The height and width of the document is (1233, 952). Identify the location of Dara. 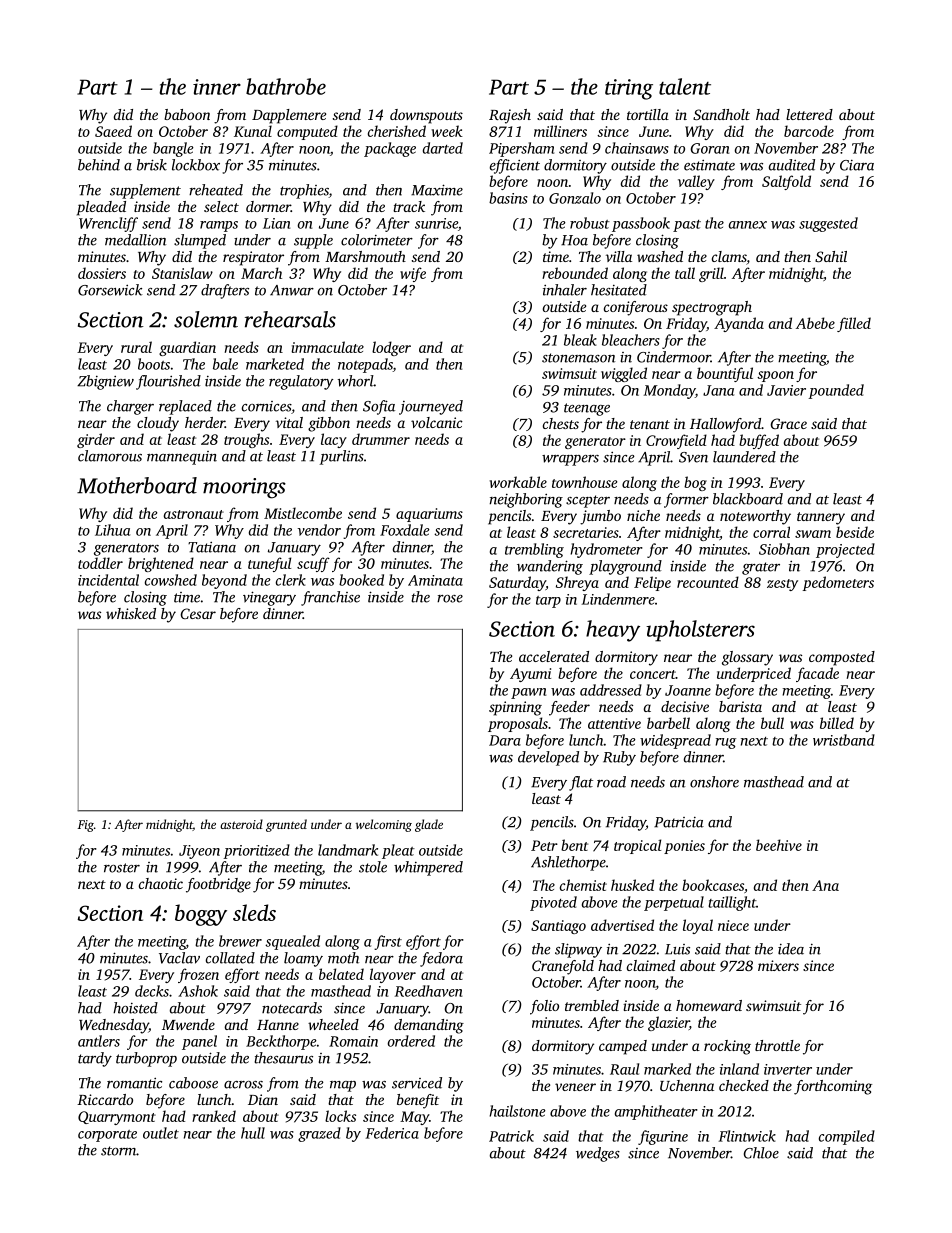
(505, 740).
